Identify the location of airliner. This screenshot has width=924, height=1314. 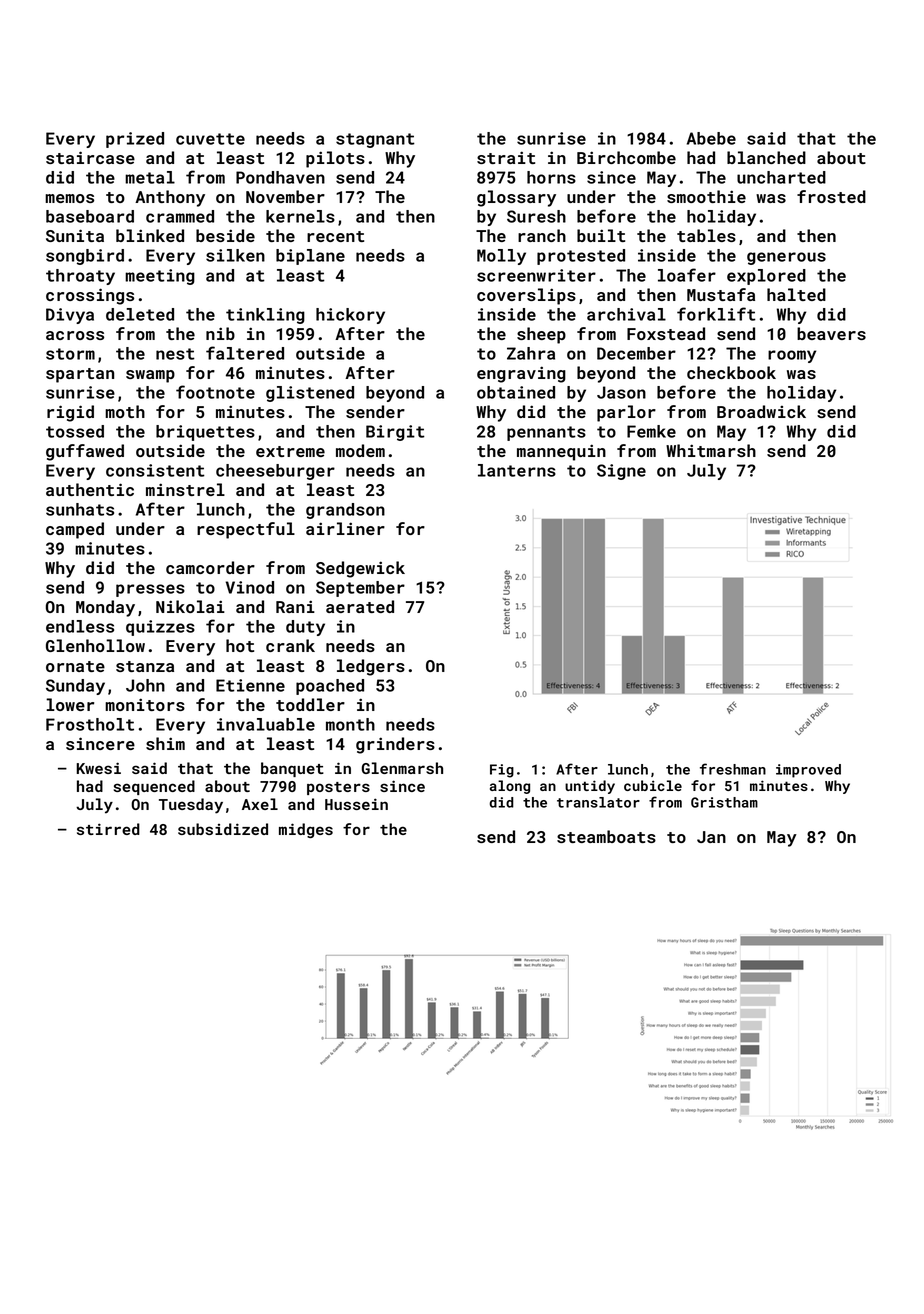
(345, 528).
